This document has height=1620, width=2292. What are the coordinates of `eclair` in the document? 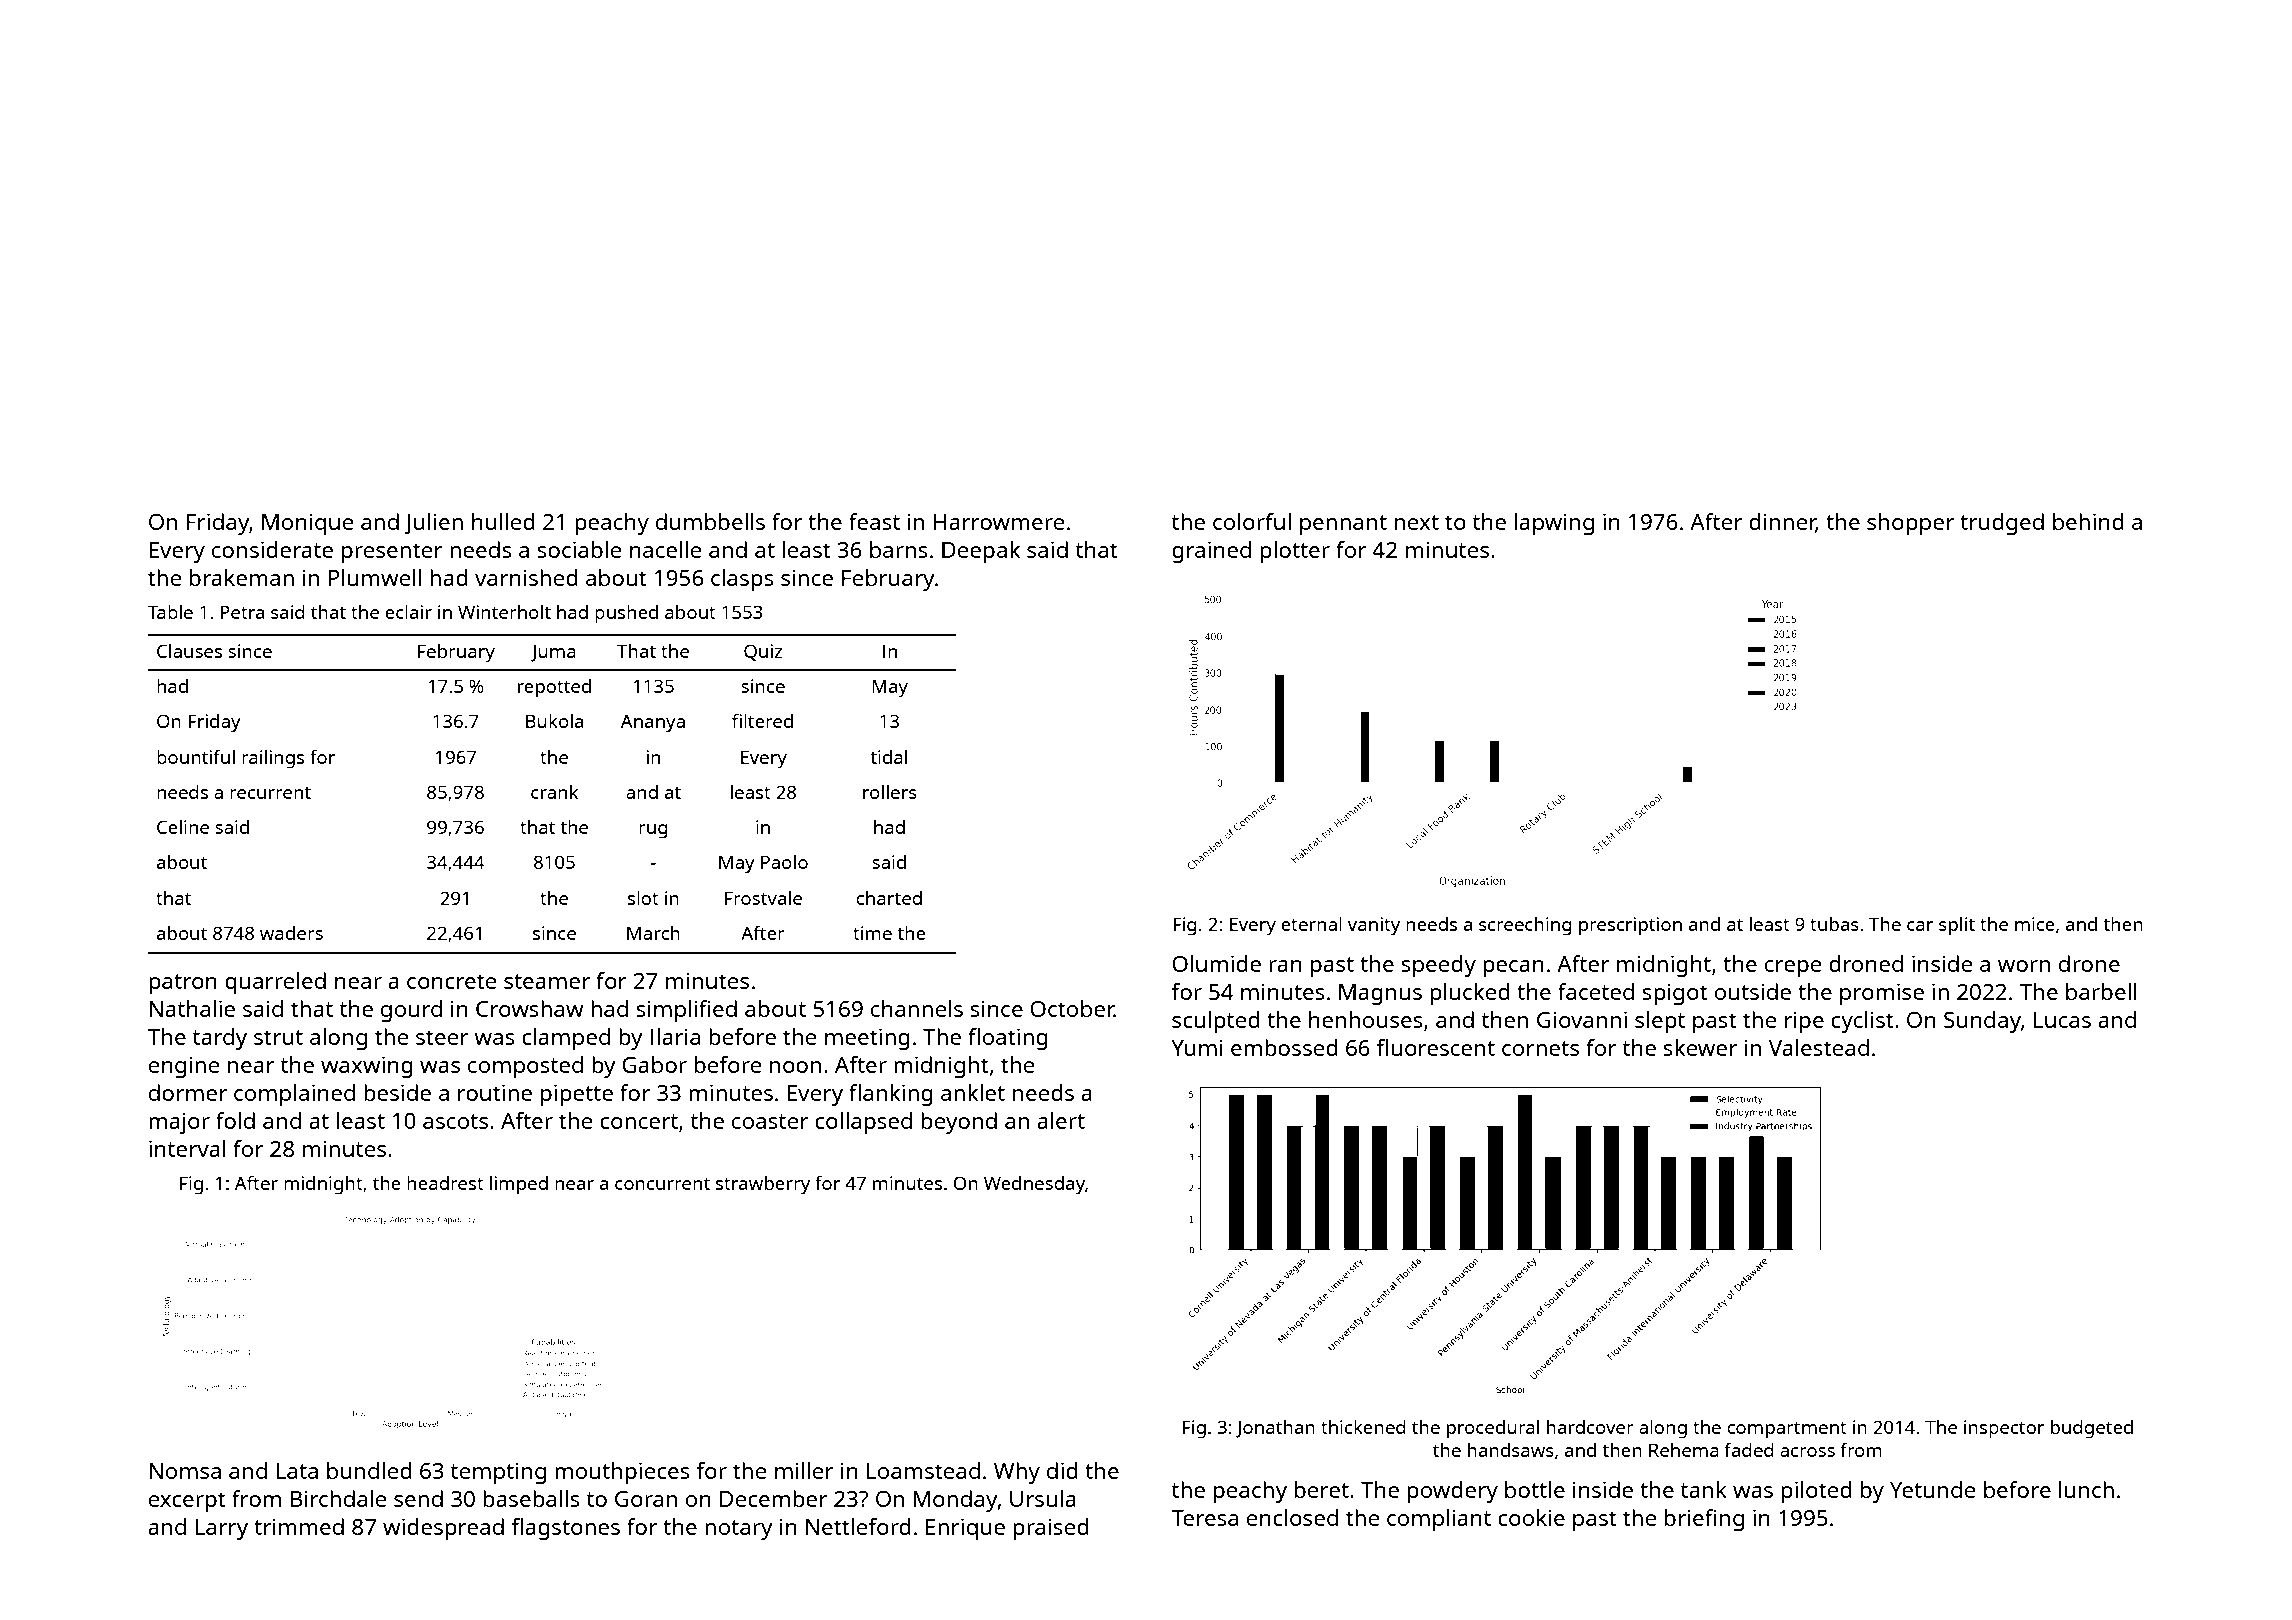 It's located at (408, 612).
